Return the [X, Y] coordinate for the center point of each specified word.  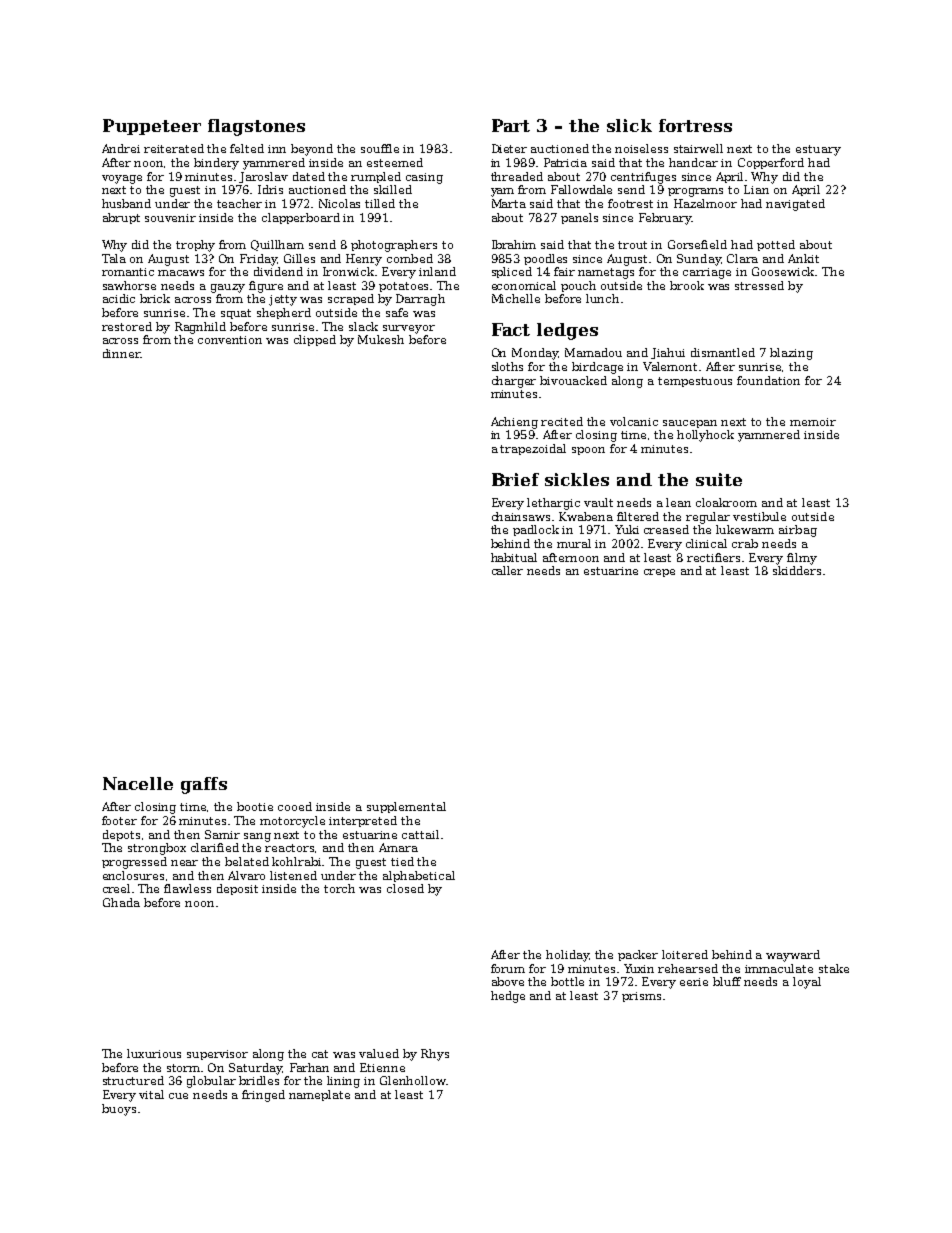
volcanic [634, 421]
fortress [695, 125]
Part [511, 125]
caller [507, 570]
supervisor [217, 1055]
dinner [122, 353]
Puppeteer [152, 127]
